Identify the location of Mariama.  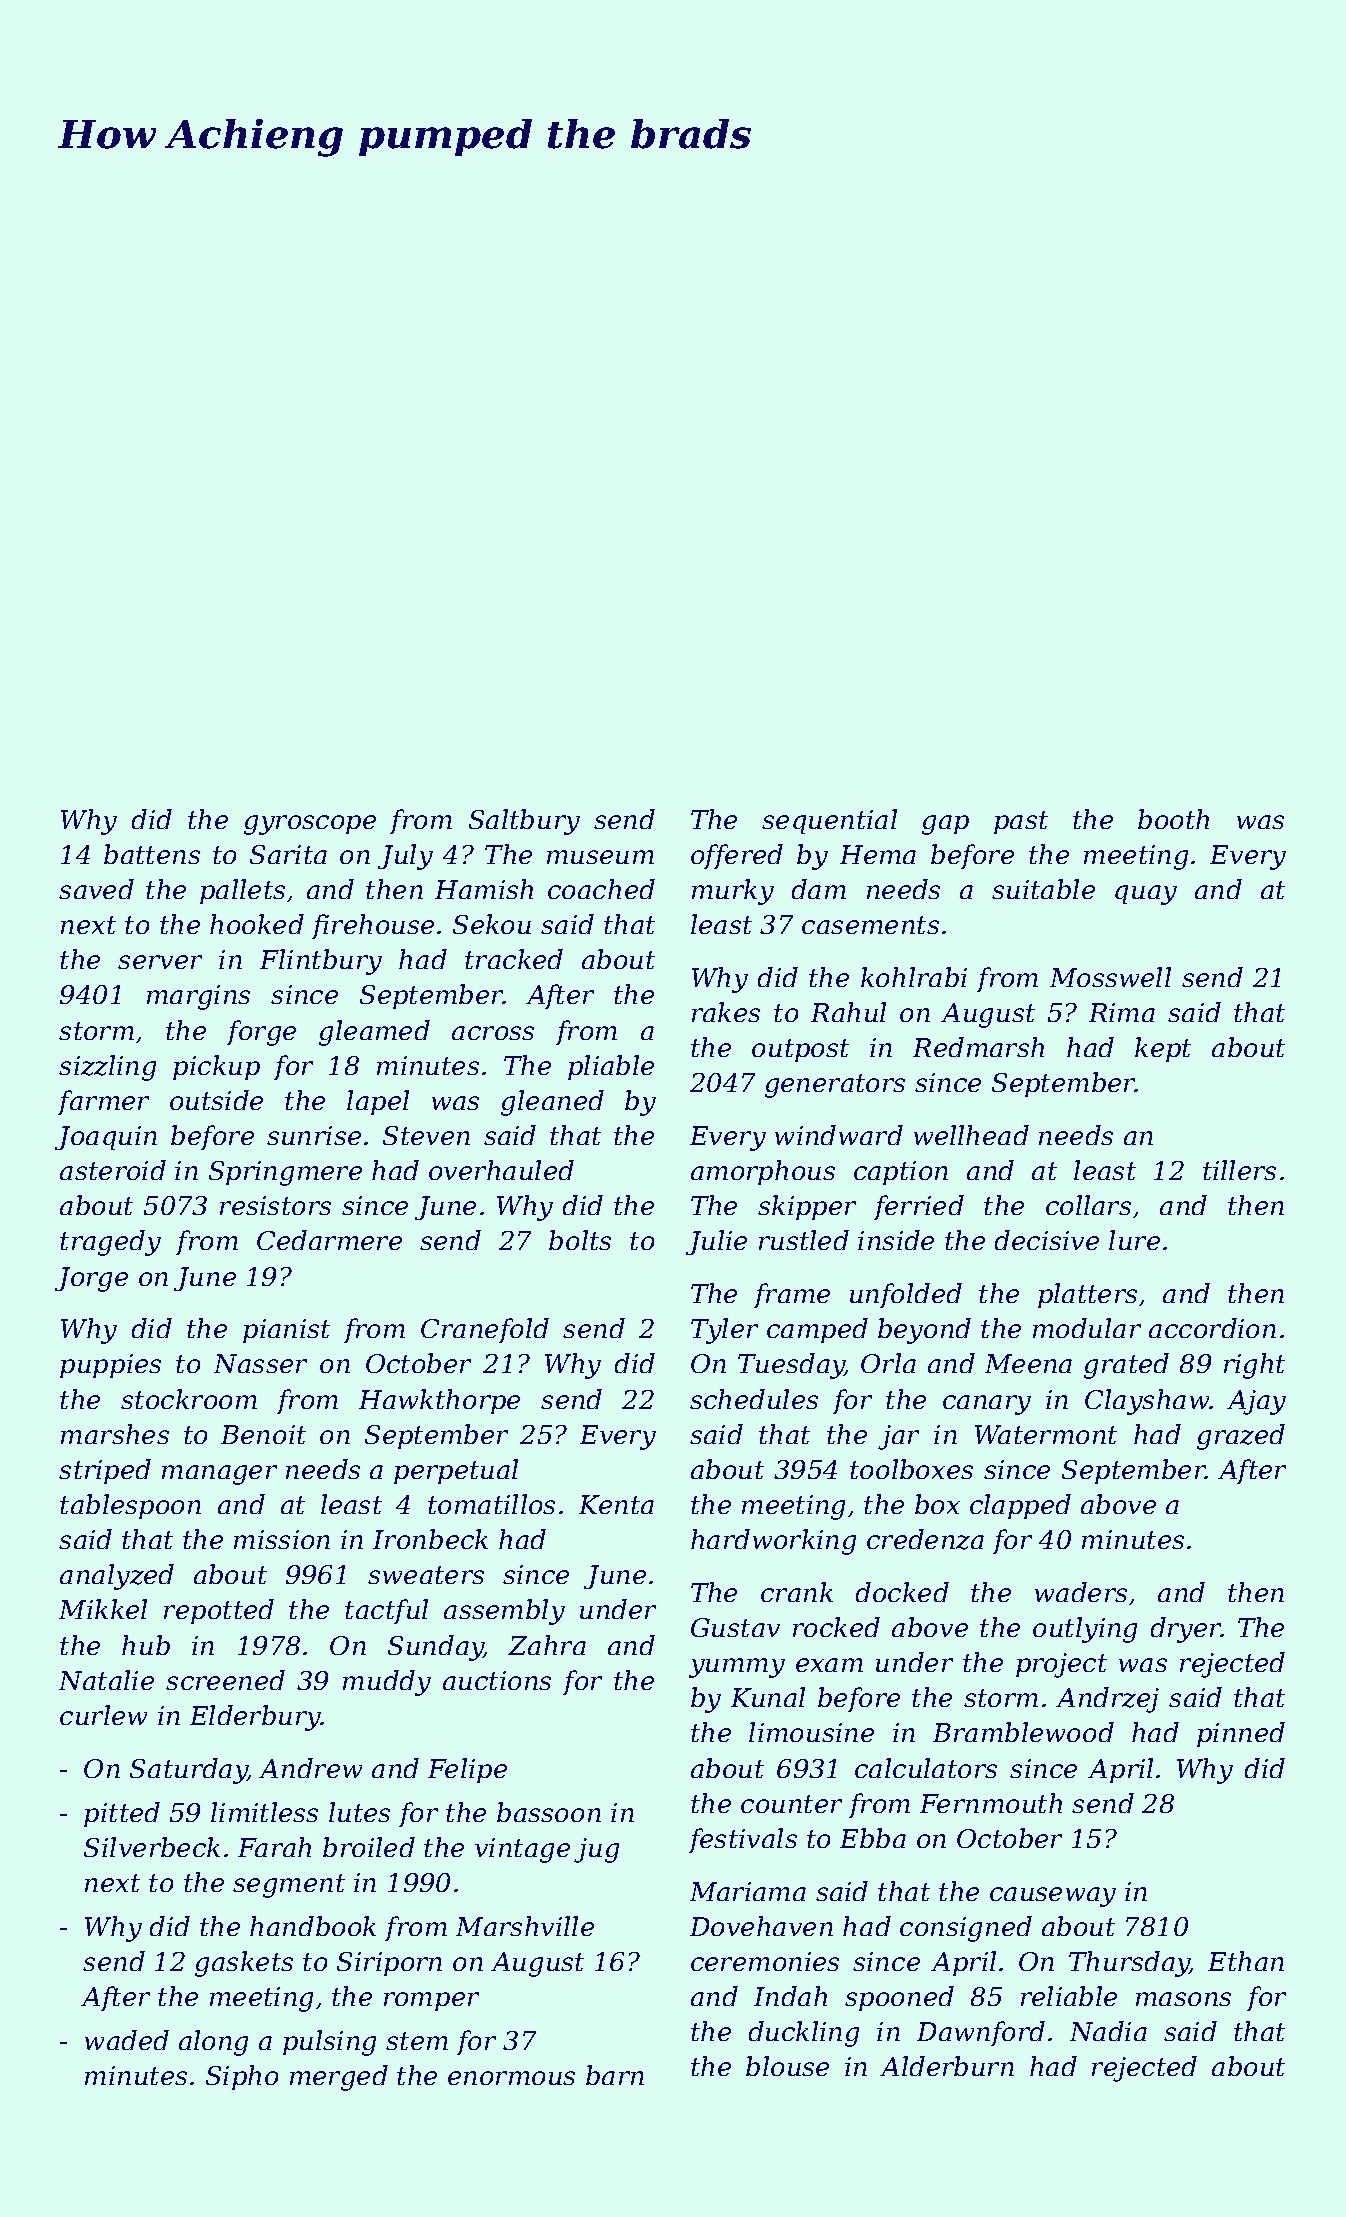
(748, 1891).
